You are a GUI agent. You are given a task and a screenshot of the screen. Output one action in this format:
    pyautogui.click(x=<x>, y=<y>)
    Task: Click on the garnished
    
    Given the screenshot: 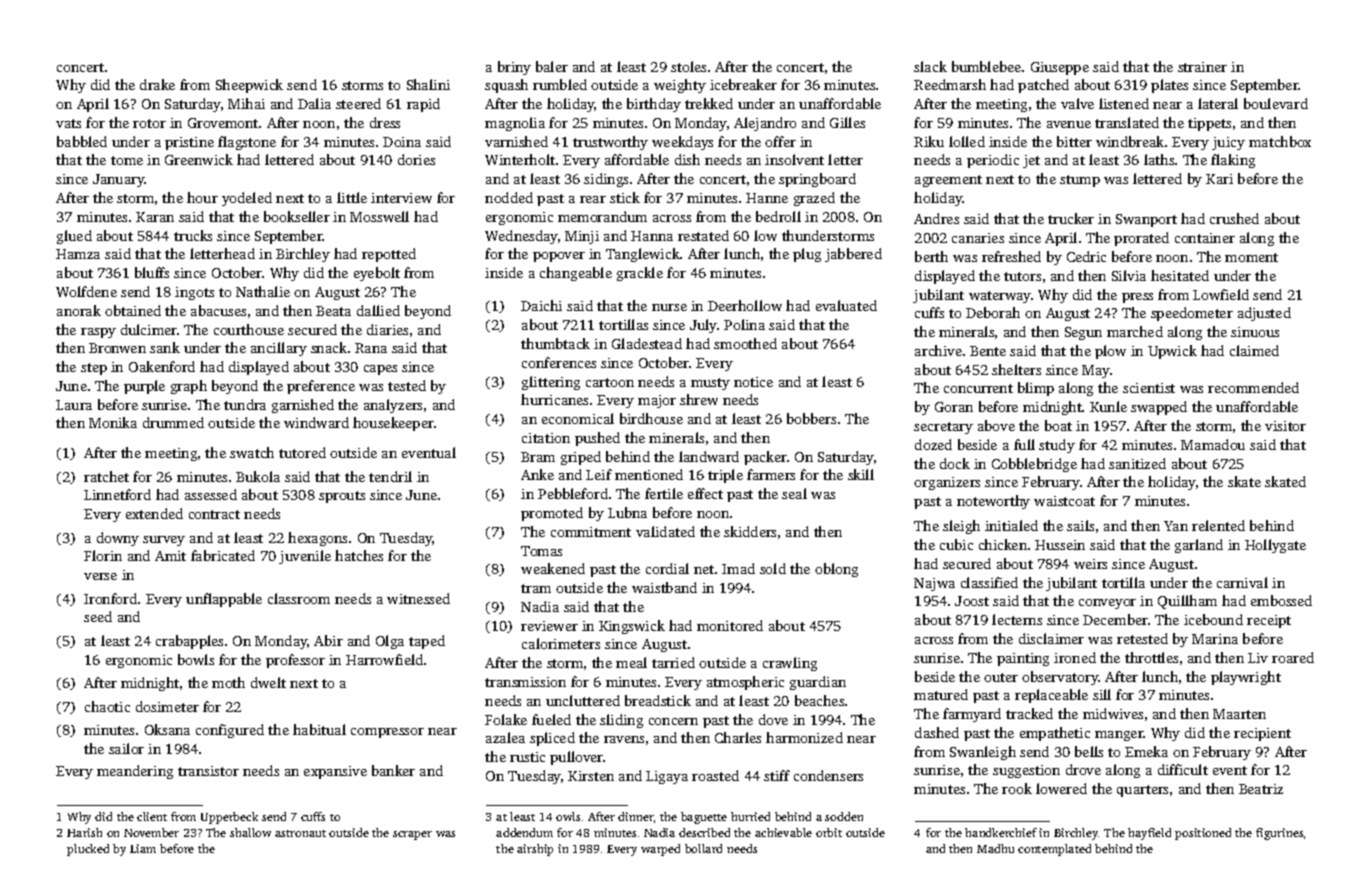 What is the action you would take?
    pyautogui.click(x=303, y=406)
